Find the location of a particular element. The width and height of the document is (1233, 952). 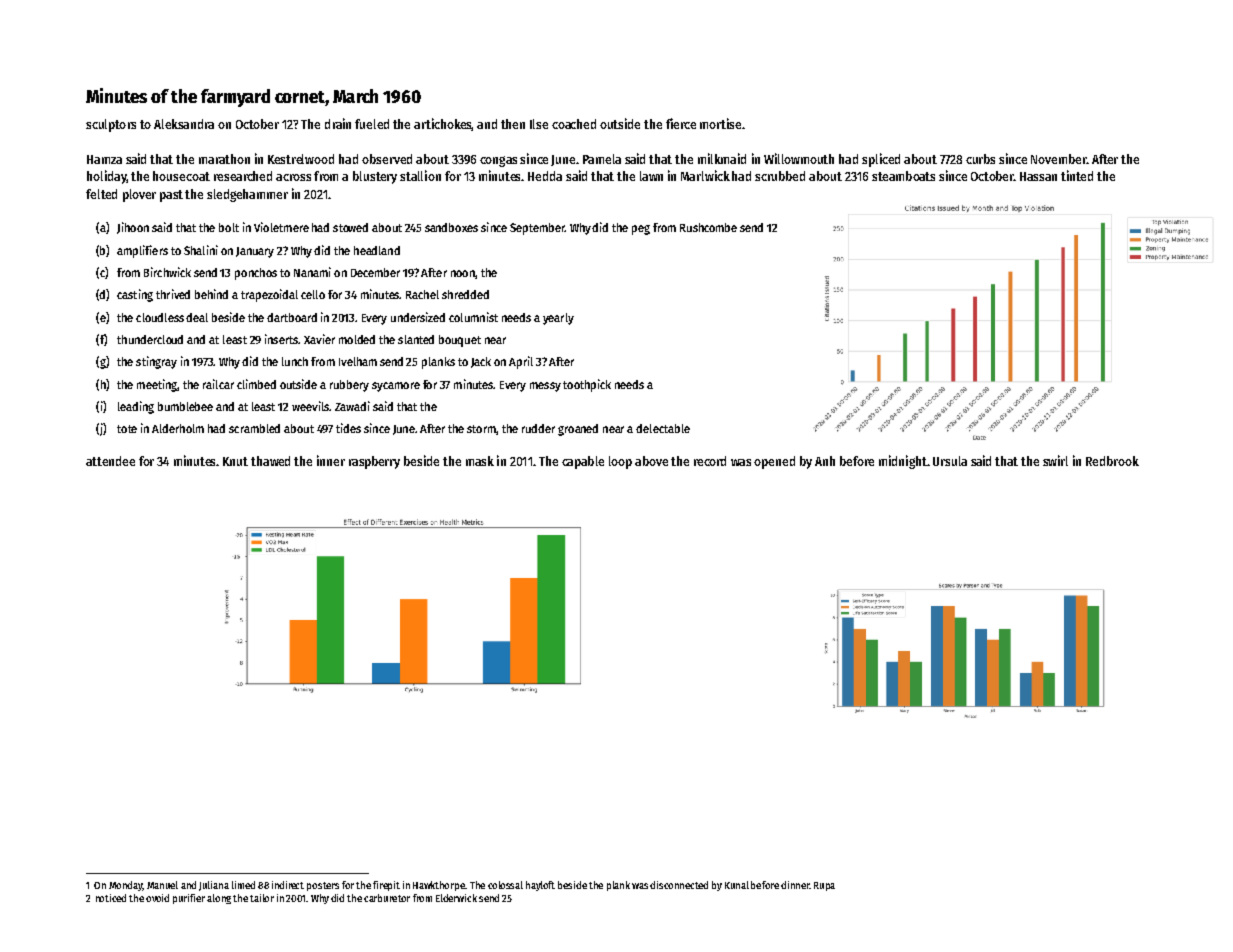

Redbrook is located at coordinates (1112, 461).
